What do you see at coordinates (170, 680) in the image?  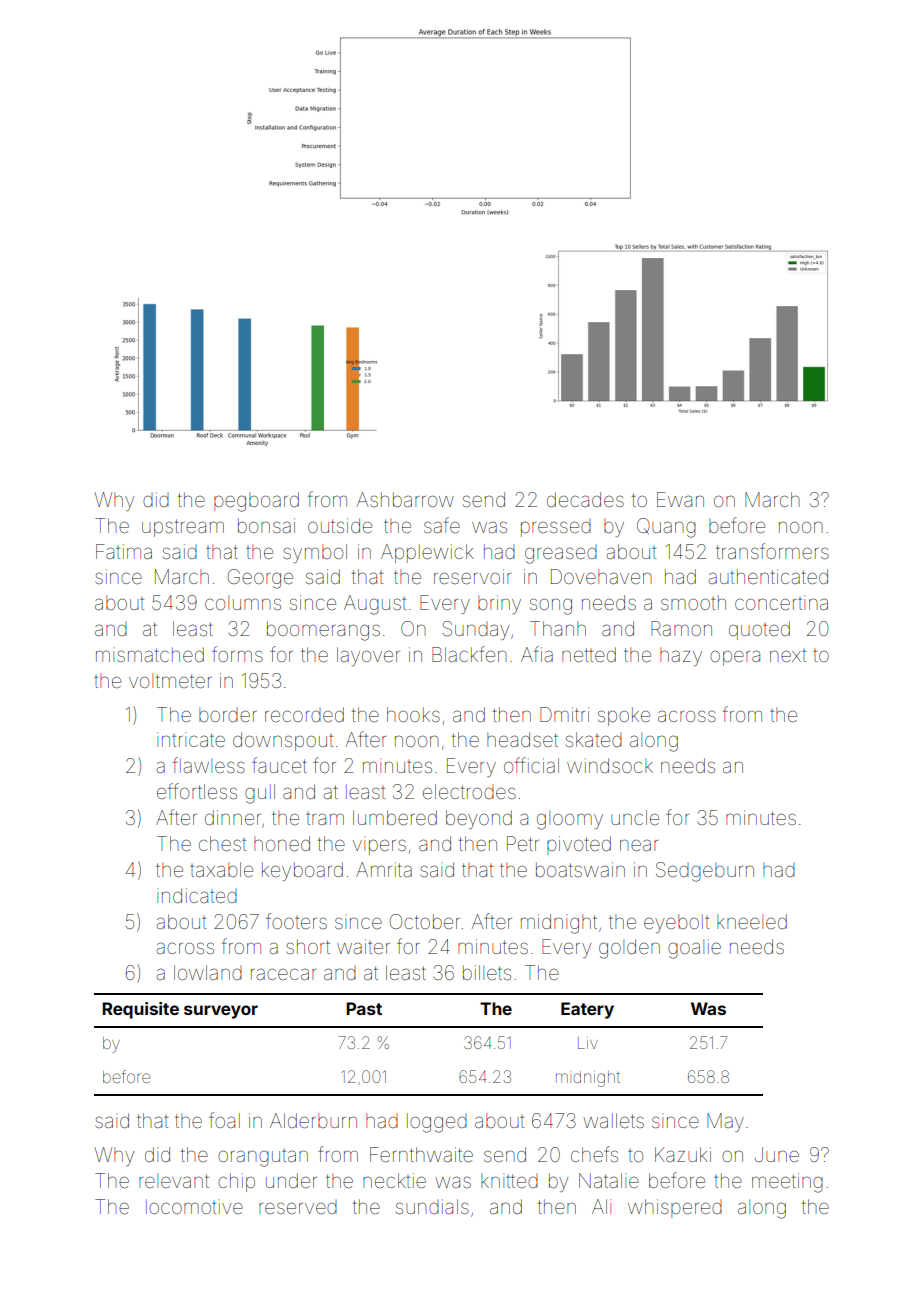 I see `voltmeter` at bounding box center [170, 680].
